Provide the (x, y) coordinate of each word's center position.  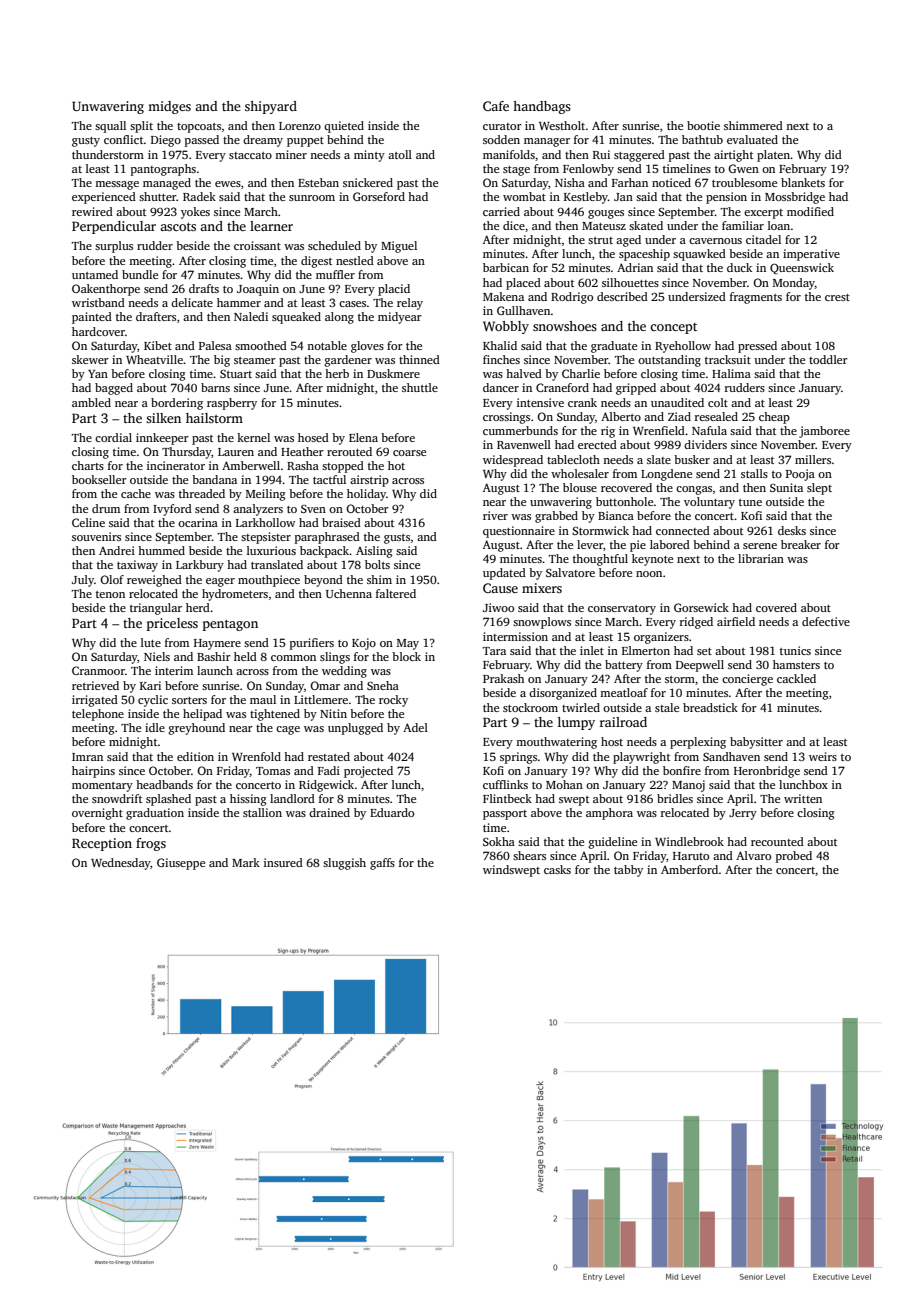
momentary (102, 787)
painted (92, 318)
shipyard (271, 107)
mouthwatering (556, 743)
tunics (795, 650)
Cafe (496, 106)
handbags (542, 107)
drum (106, 508)
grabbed (556, 517)
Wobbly (506, 327)
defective (826, 621)
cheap (774, 418)
